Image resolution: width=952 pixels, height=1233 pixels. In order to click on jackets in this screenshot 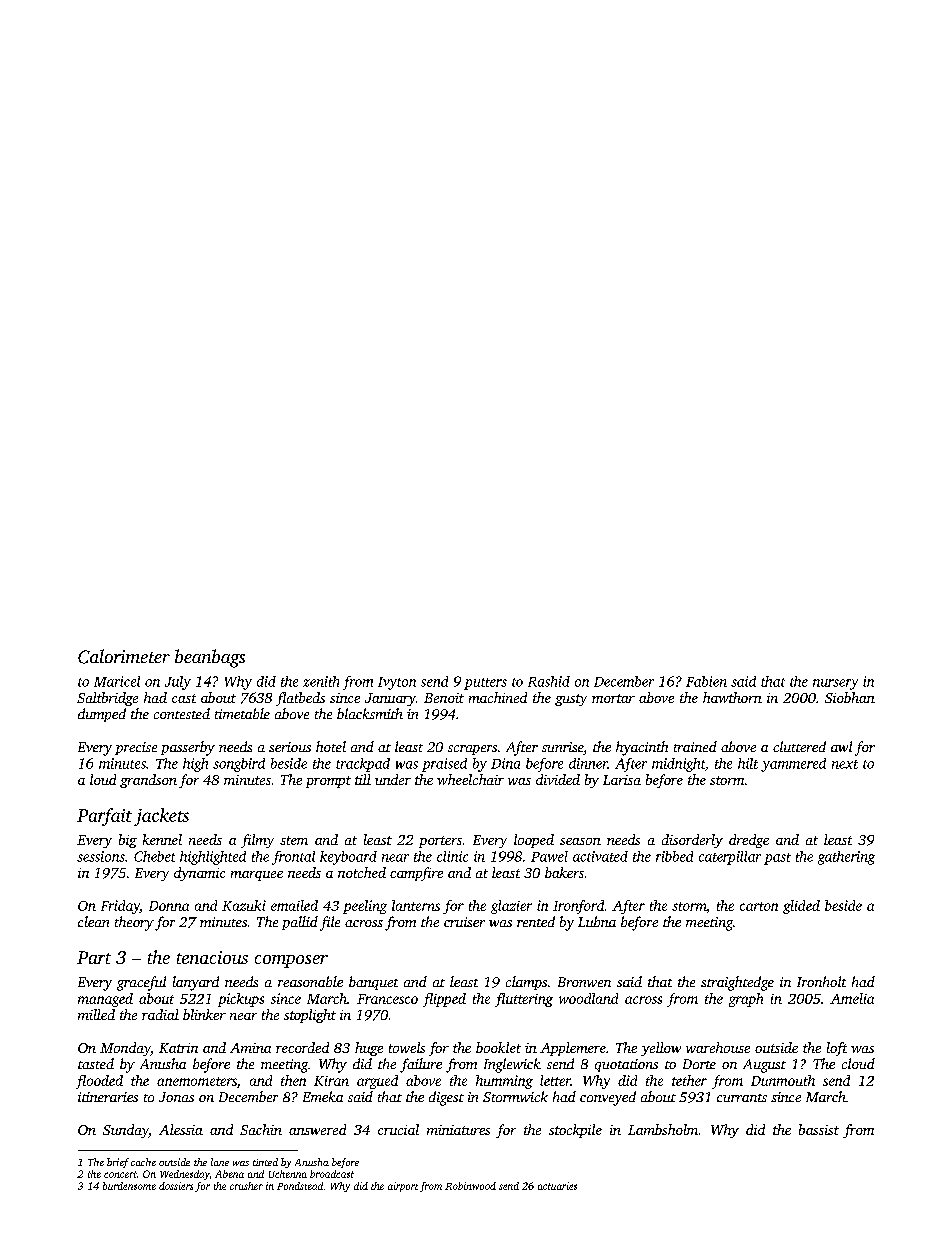, I will do `click(161, 817)`.
